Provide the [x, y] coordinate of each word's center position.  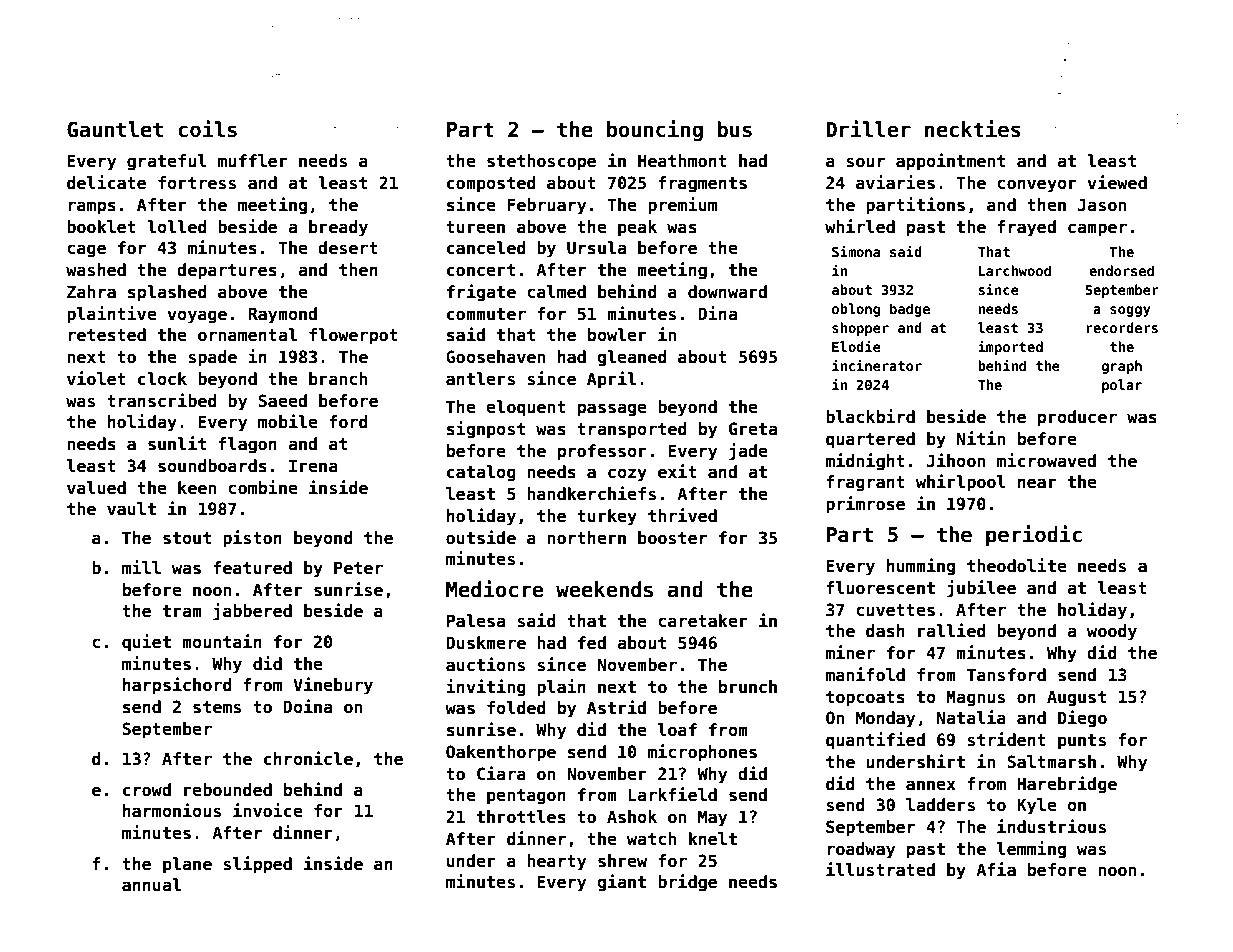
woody [1112, 632]
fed [592, 643]
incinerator [877, 365]
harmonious [172, 810]
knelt [713, 839]
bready [338, 228]
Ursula [596, 248]
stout [187, 538]
